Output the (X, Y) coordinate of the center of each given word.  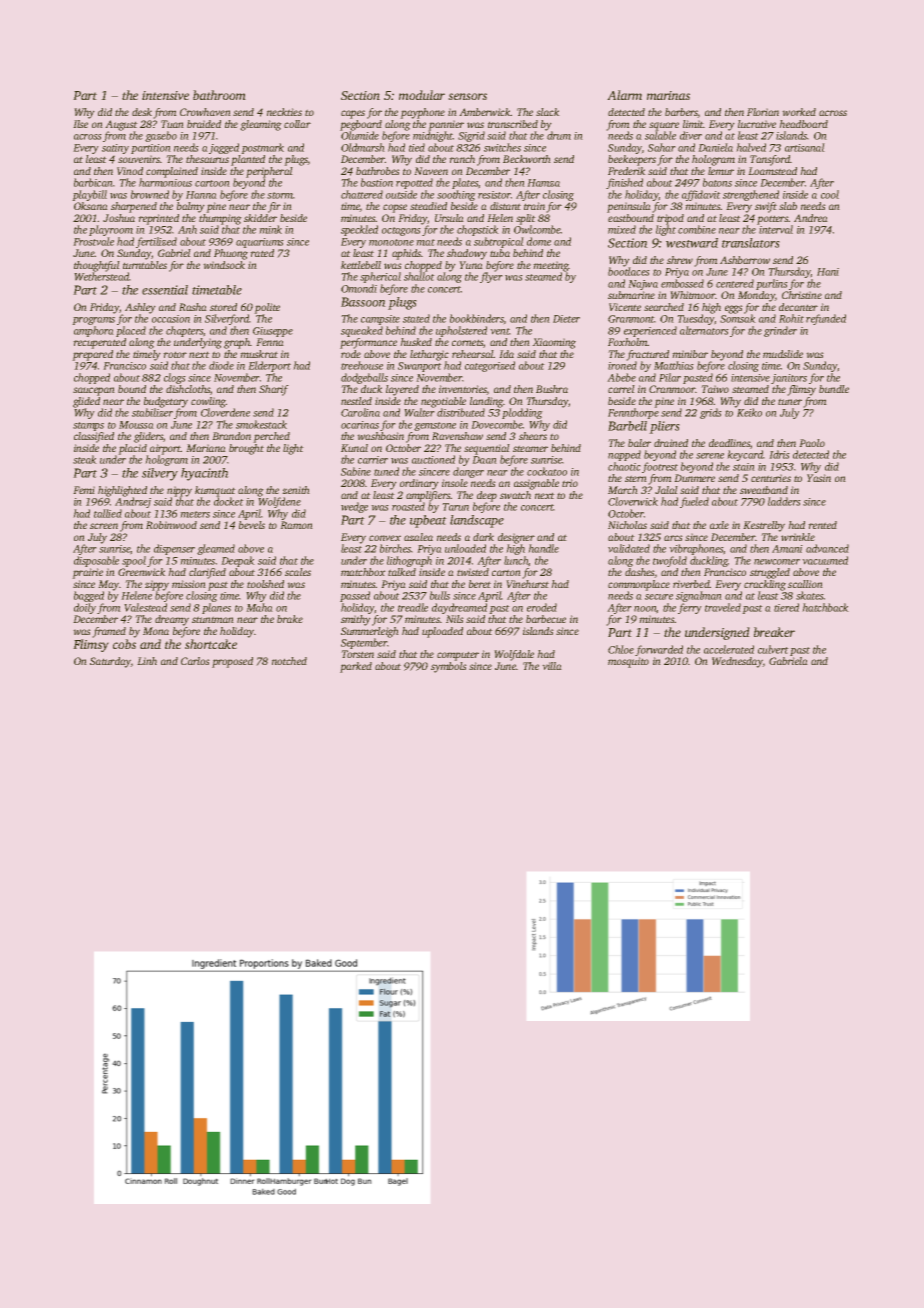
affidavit (701, 195)
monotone (391, 242)
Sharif (274, 390)
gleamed (216, 549)
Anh (187, 229)
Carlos (195, 661)
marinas (668, 95)
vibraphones (696, 549)
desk (142, 112)
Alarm (624, 95)
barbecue (546, 619)
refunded (826, 319)
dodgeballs (364, 378)
